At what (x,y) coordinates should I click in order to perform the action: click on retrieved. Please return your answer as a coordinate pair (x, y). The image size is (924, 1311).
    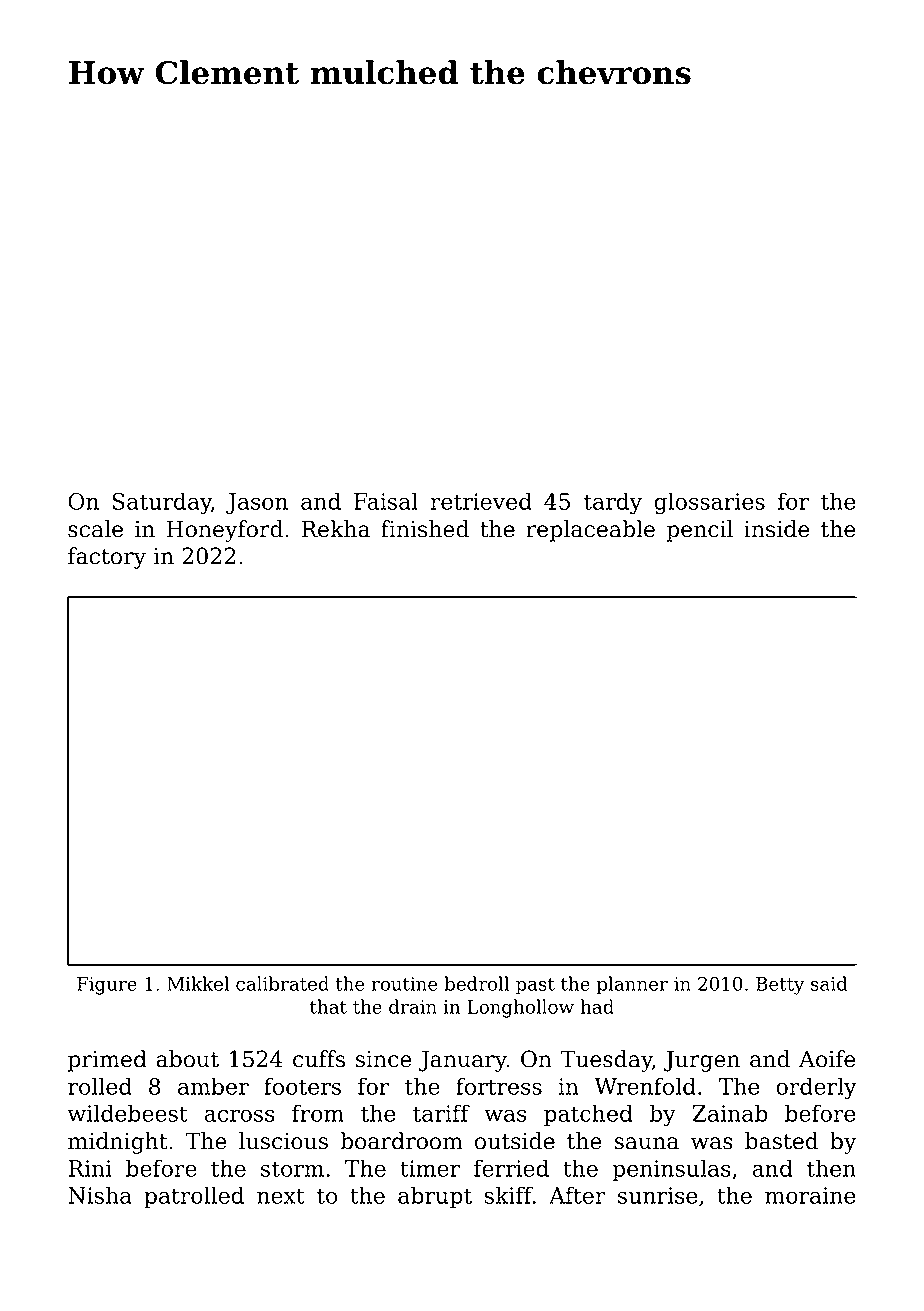
    Looking at the image, I should click on (481, 501).
